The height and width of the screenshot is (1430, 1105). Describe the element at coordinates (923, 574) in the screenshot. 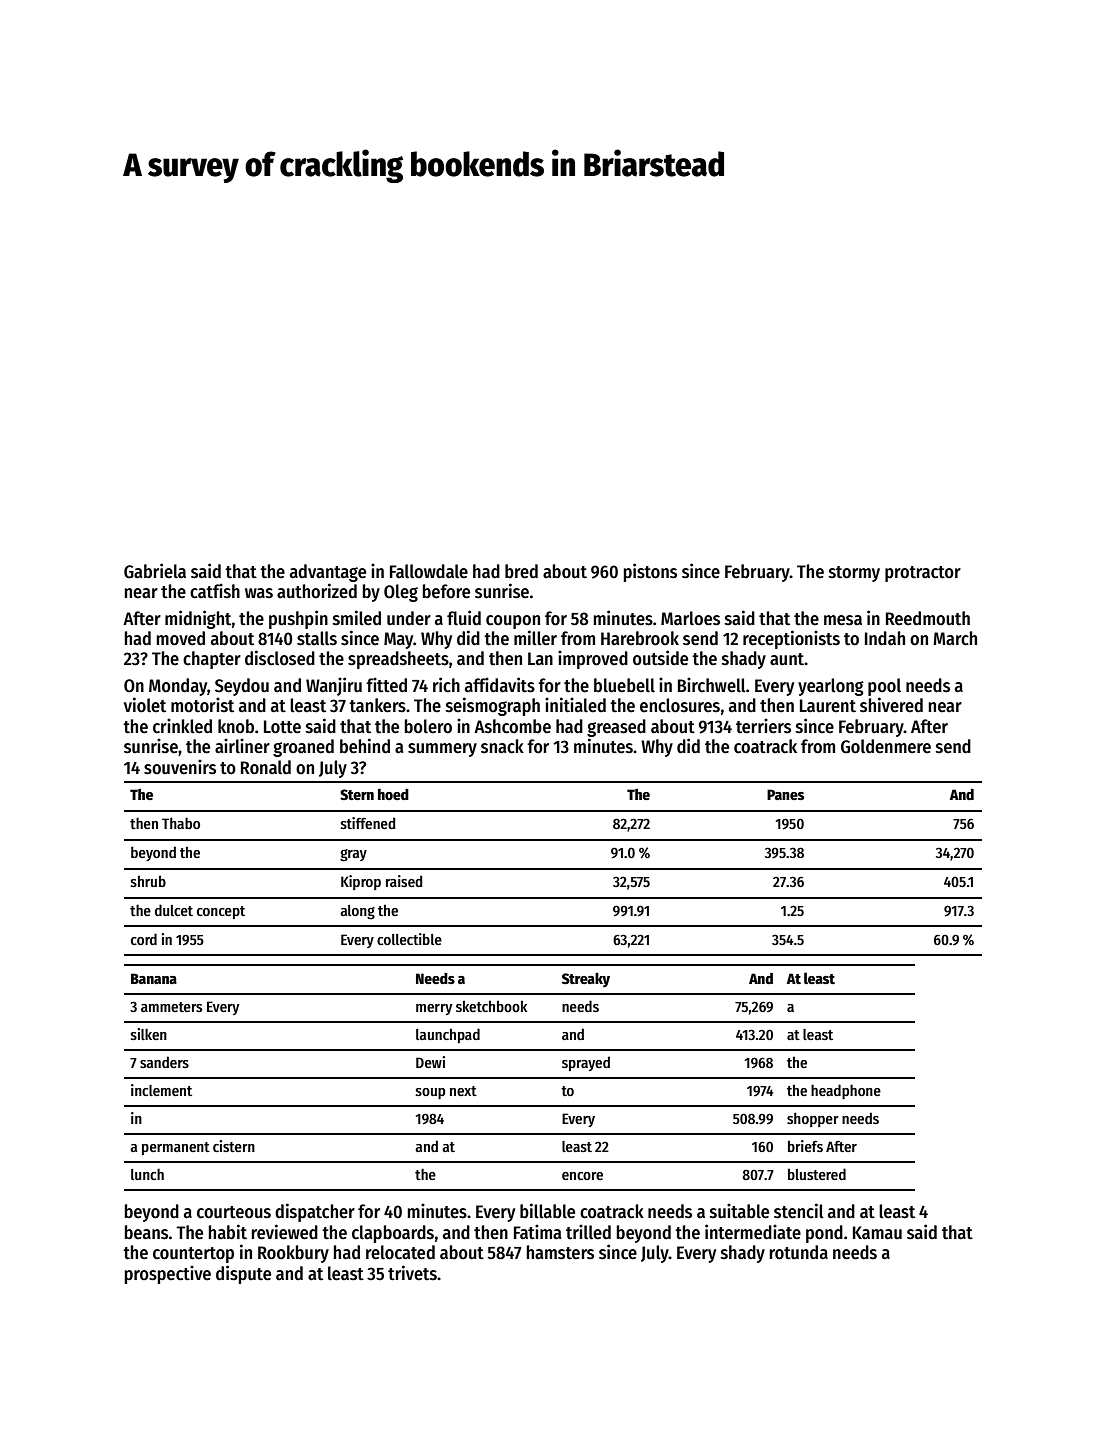

I see `protractor` at that location.
